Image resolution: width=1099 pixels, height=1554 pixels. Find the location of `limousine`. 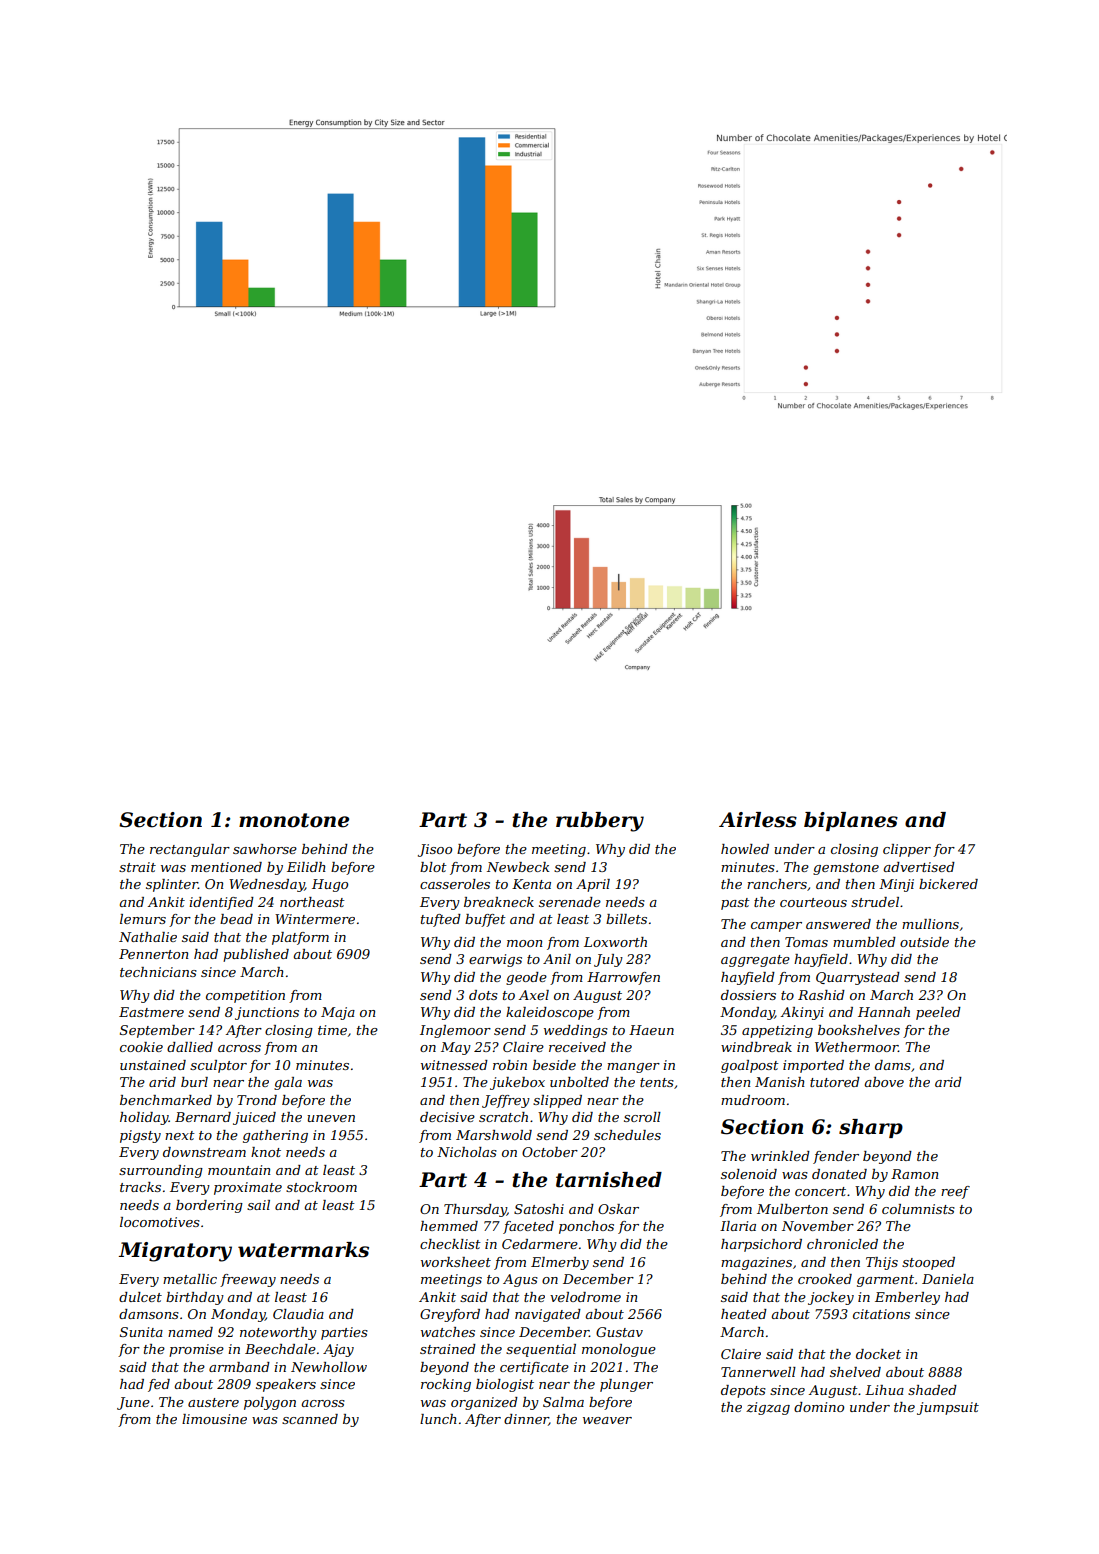

limousine is located at coordinates (214, 1419).
